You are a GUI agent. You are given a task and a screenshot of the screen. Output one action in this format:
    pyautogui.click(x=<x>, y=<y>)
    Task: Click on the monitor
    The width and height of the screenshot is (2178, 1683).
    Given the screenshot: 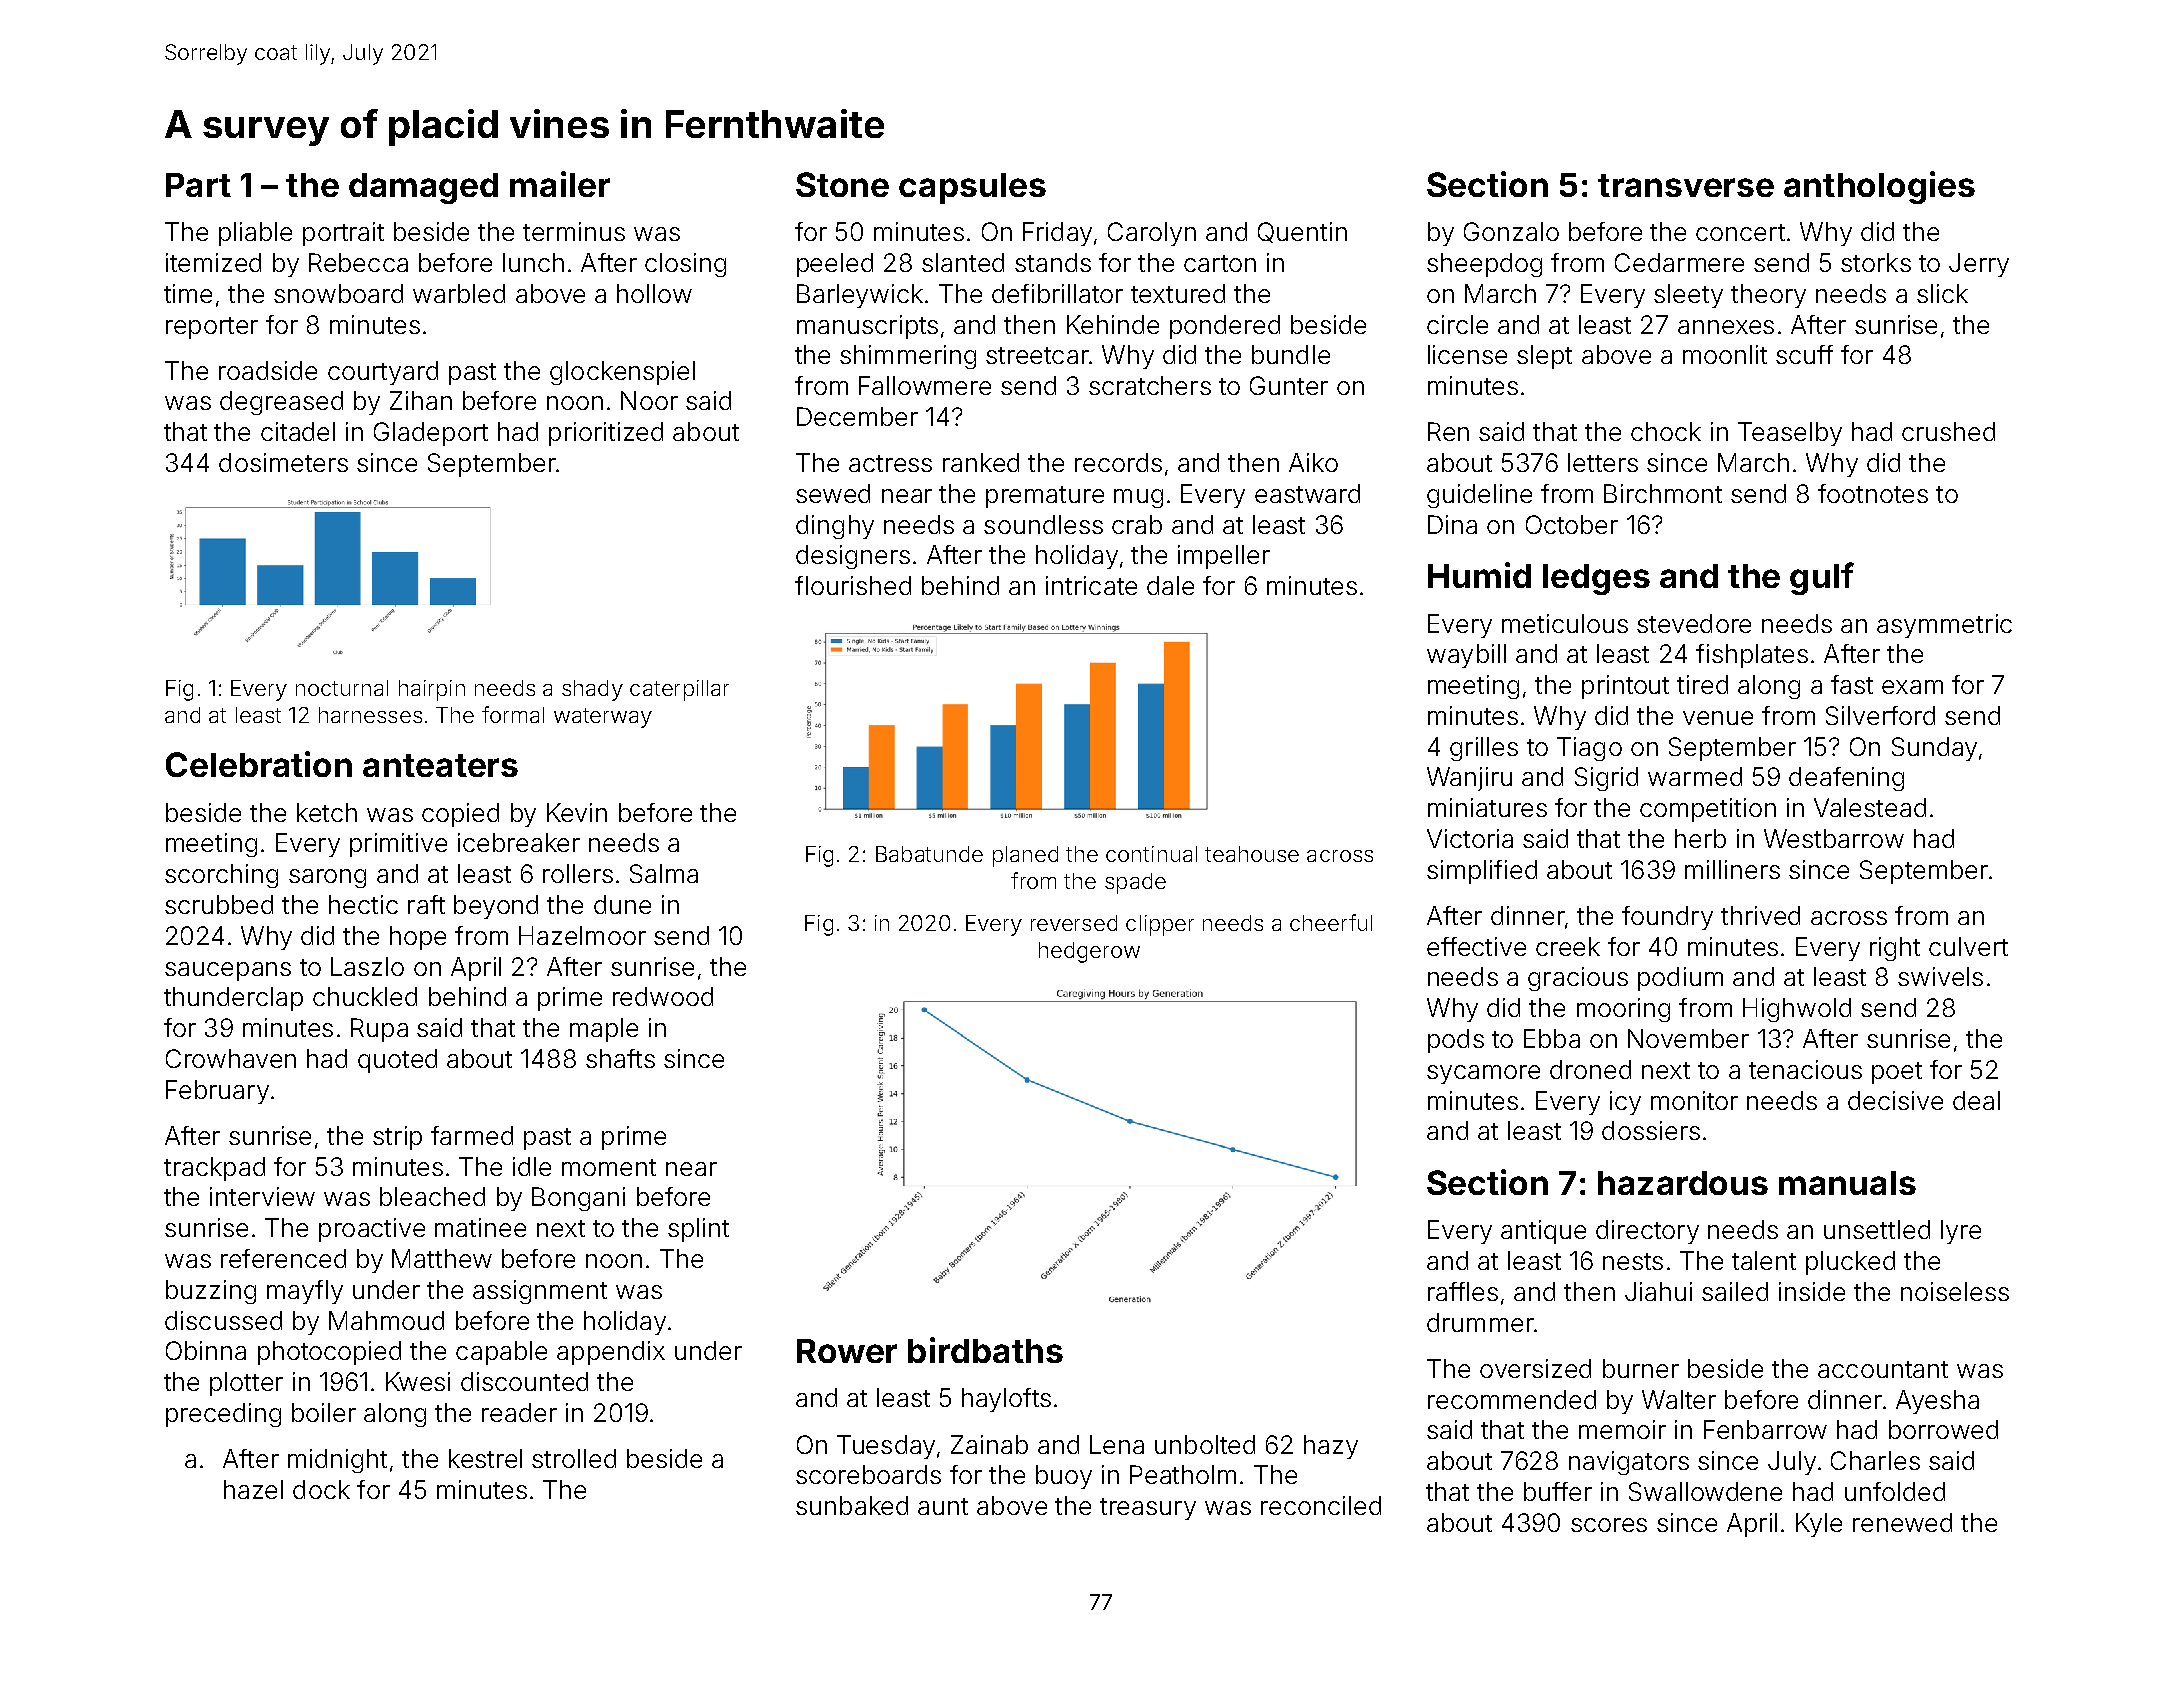 What is the action you would take?
    pyautogui.click(x=1694, y=1100)
